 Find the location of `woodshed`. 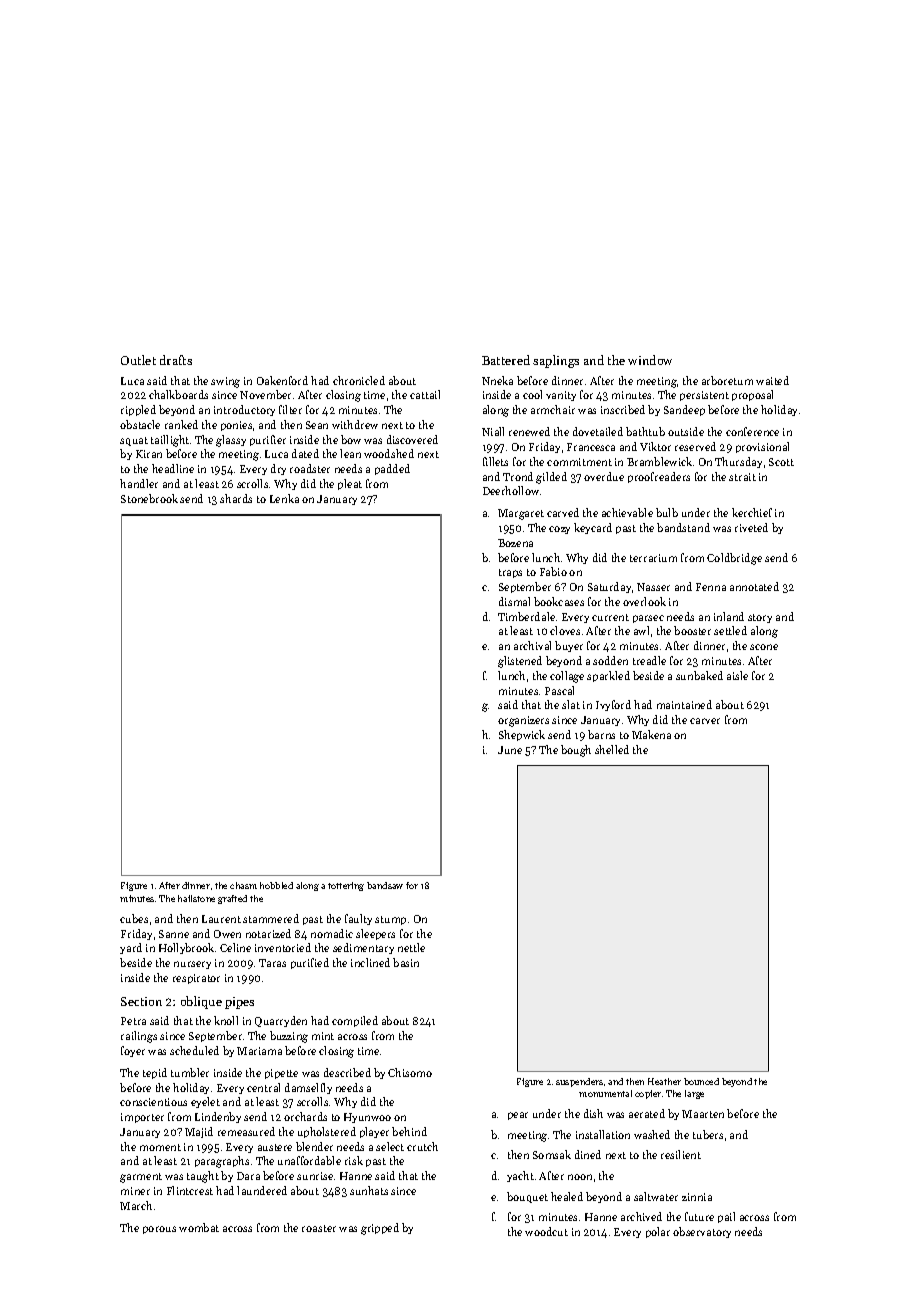

woodshed is located at coordinates (389, 453).
